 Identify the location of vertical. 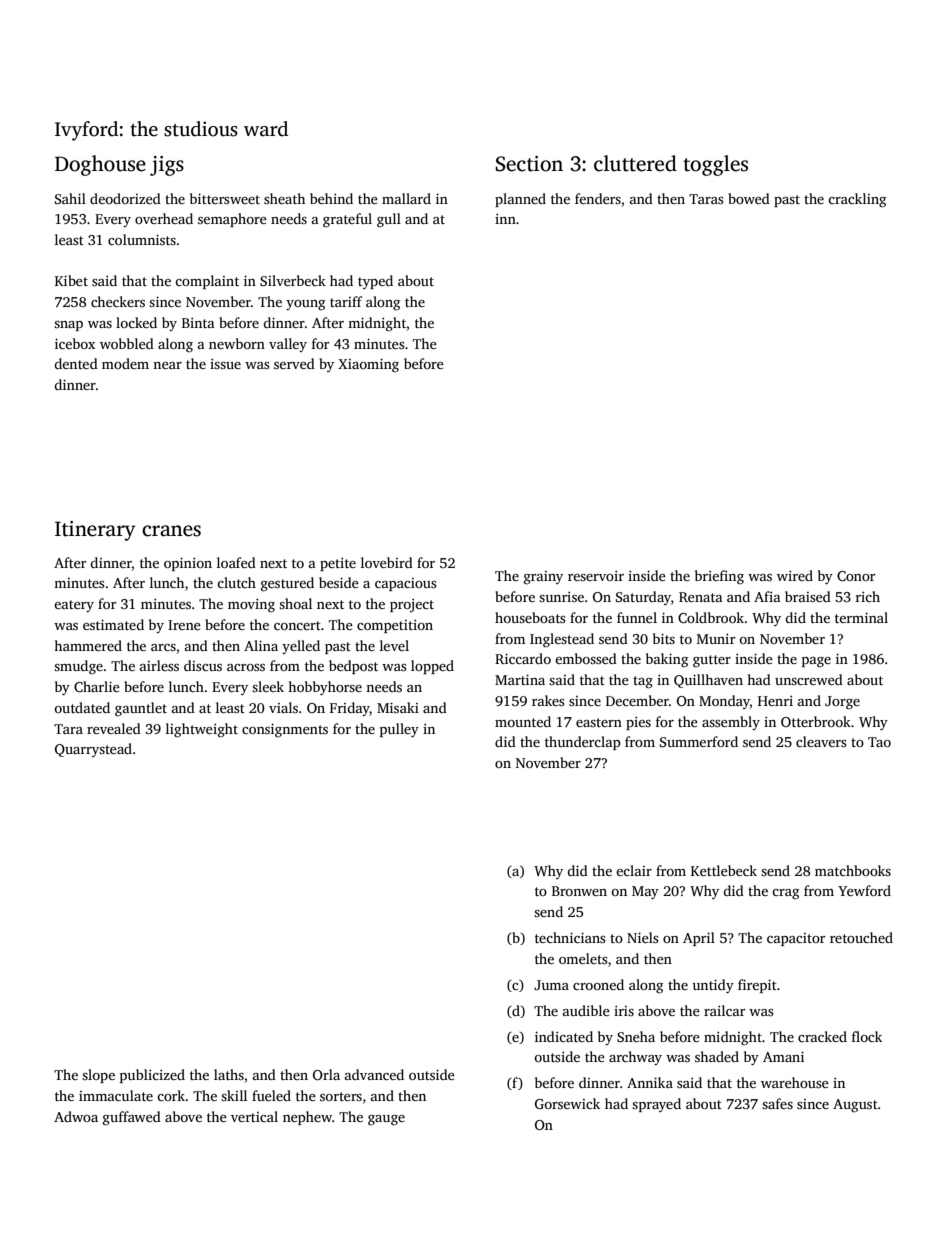
(254, 1116).
